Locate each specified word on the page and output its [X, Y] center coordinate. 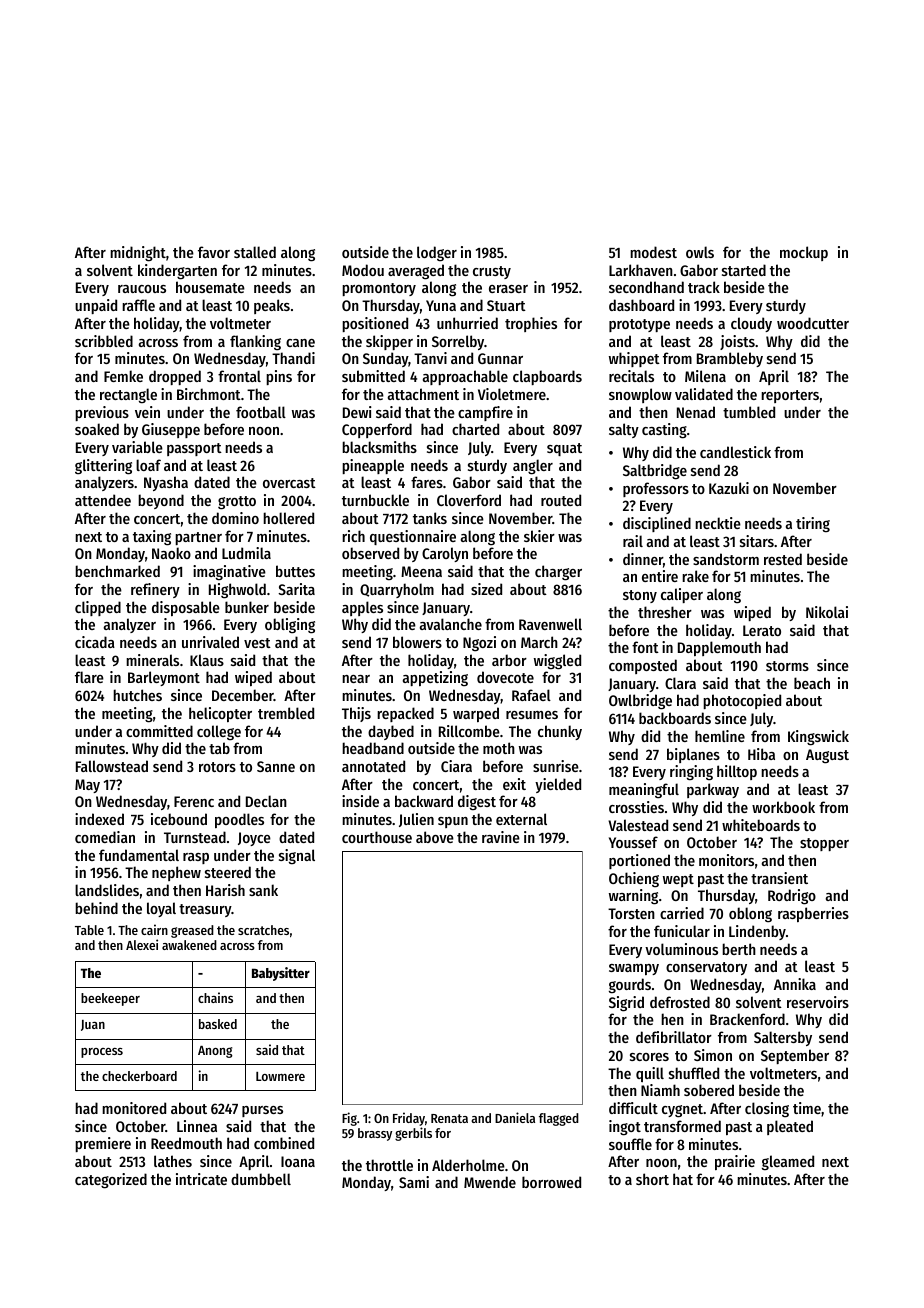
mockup [804, 253]
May [87, 786]
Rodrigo [792, 897]
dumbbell [261, 1179]
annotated [373, 766]
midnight [138, 254]
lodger [437, 254]
